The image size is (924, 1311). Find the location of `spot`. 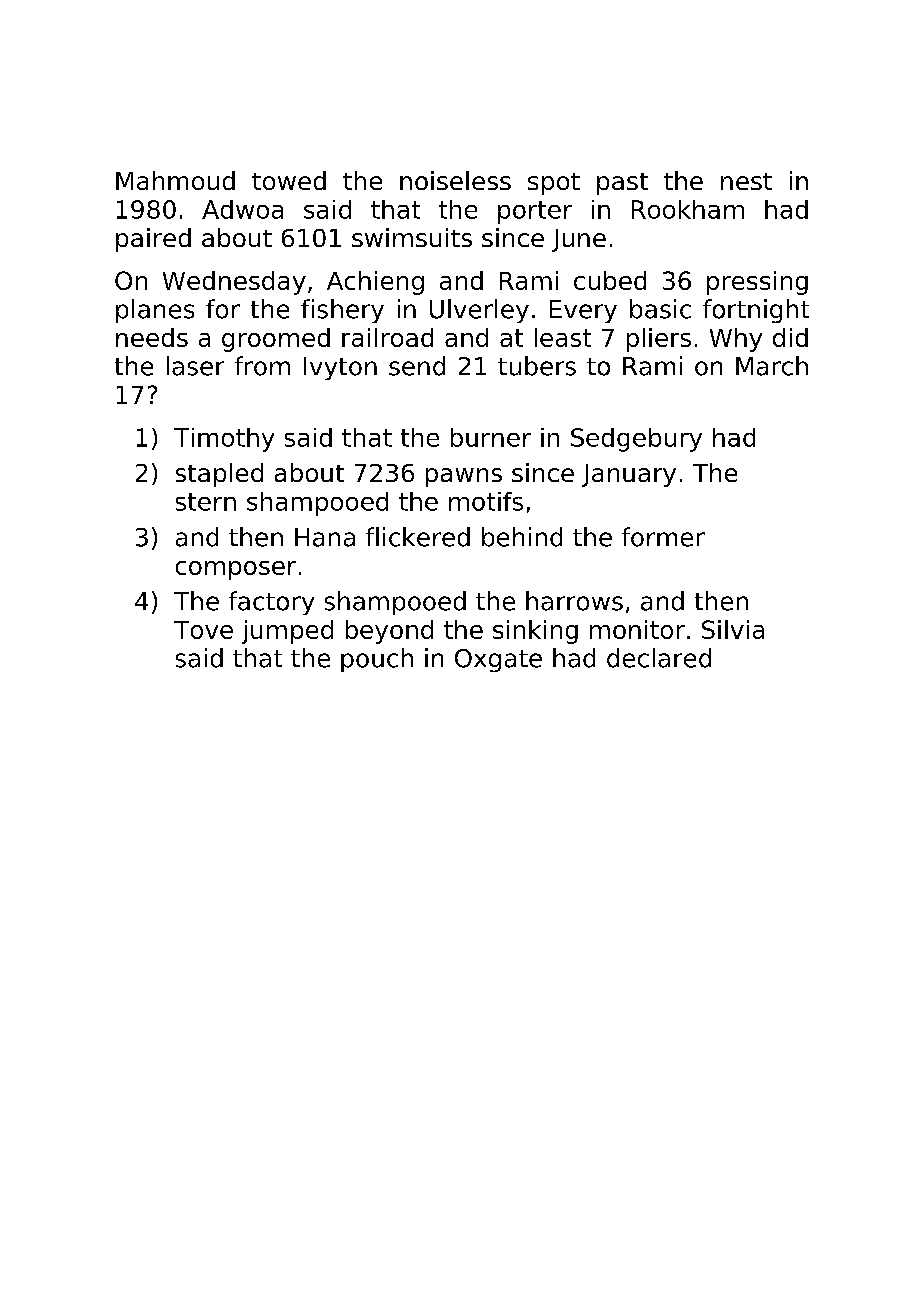

spot is located at coordinates (554, 184).
